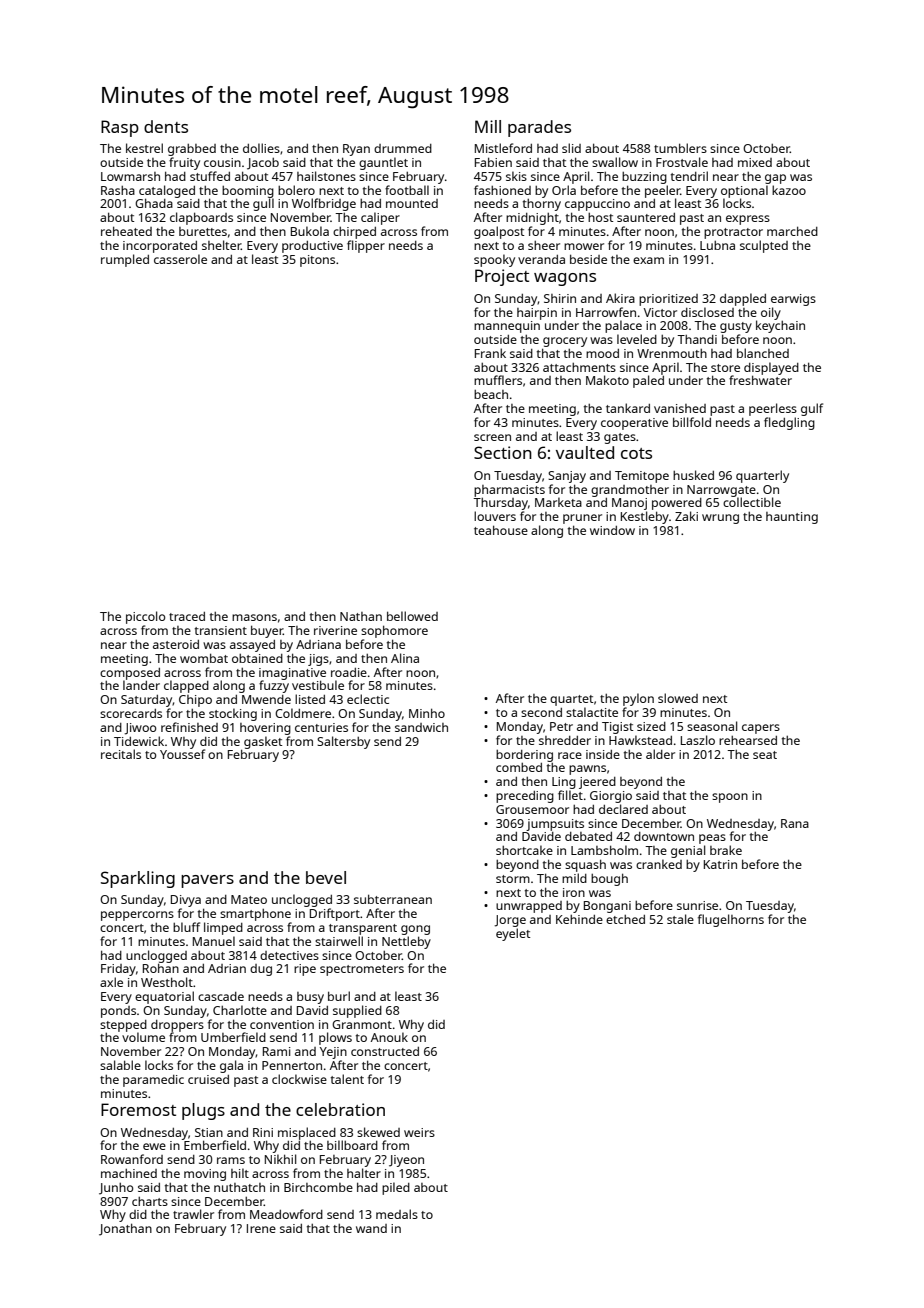 The height and width of the document is (1308, 924). Describe the element at coordinates (118, 190) in the document. I see `Rasha` at that location.
